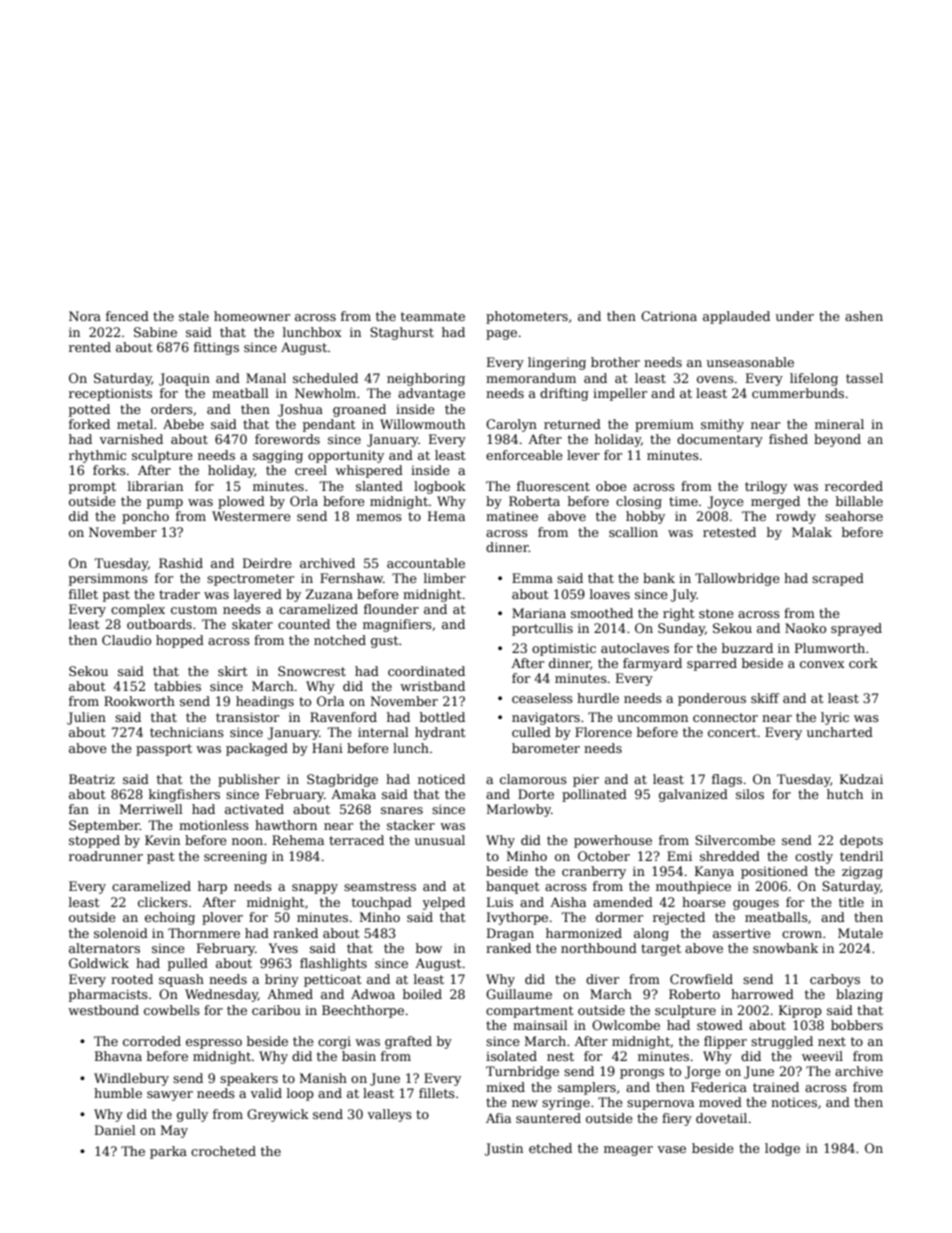 The image size is (952, 1233). What do you see at coordinates (856, 629) in the document?
I see `sprayed` at bounding box center [856, 629].
